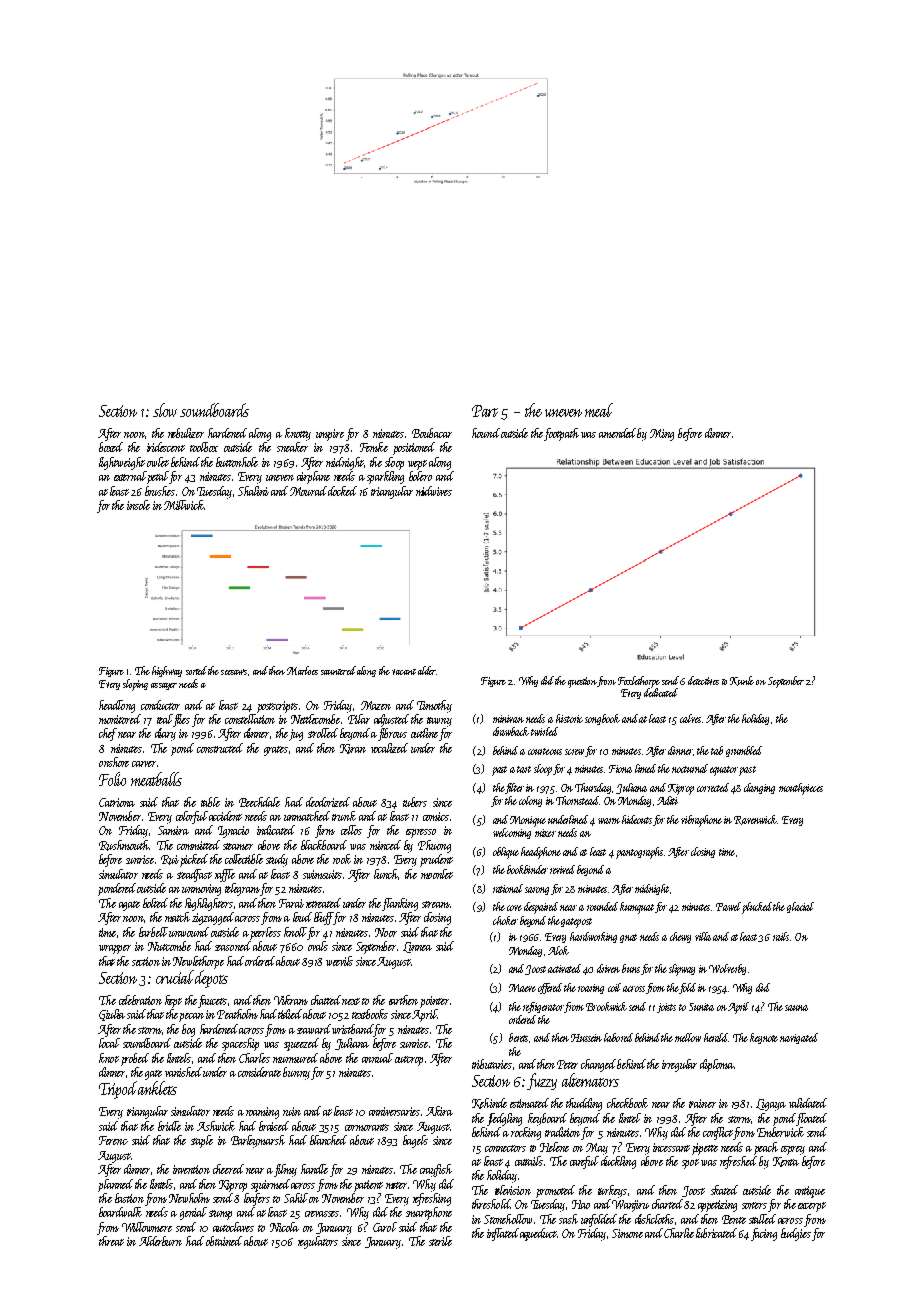  Describe the element at coordinates (550, 988) in the screenshot. I see `offered` at that location.
